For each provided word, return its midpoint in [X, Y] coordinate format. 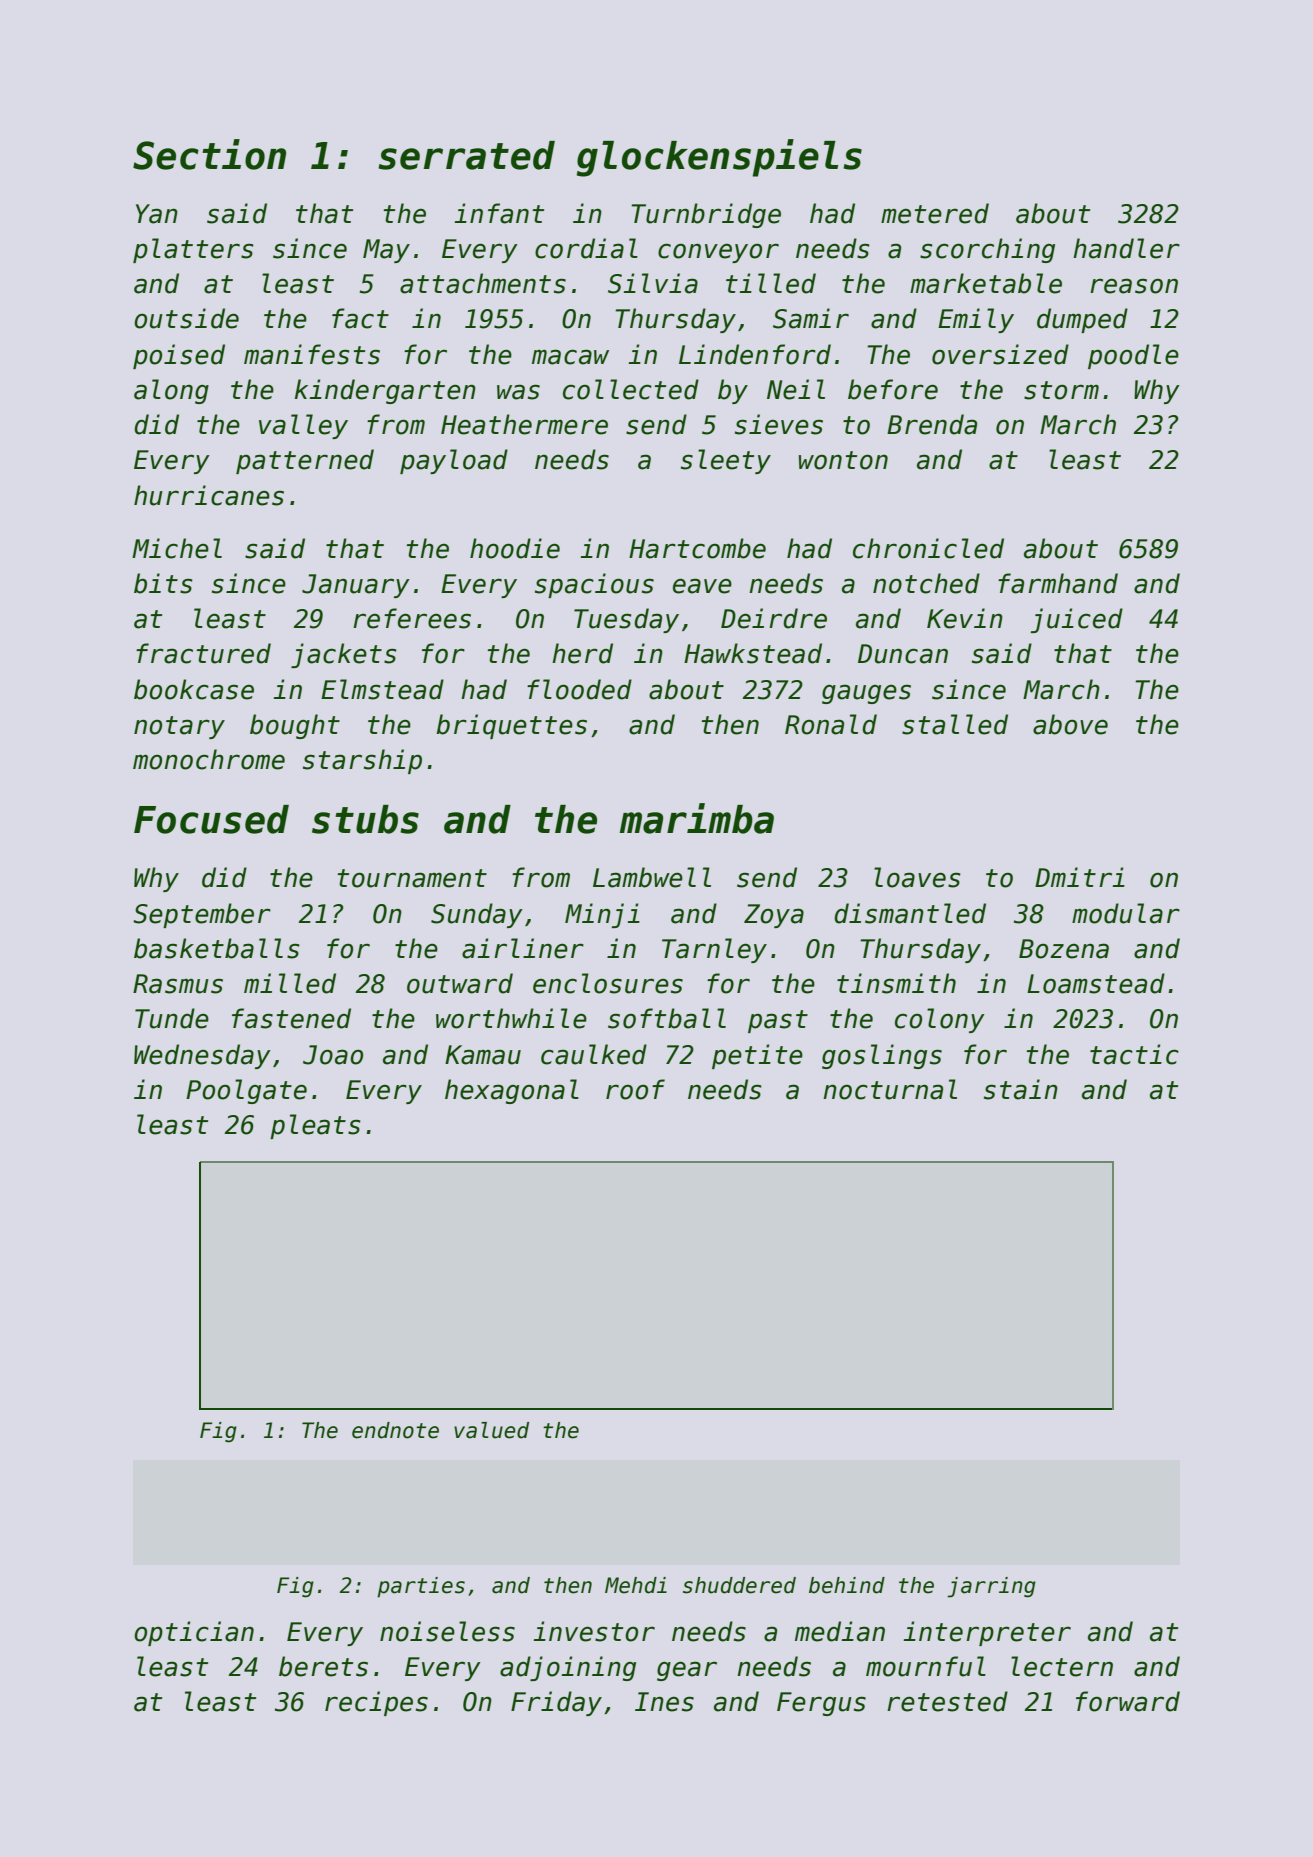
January [356, 586]
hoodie [515, 548]
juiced [1076, 620]
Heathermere [524, 424]
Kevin [965, 618]
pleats [315, 1126]
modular [1126, 913]
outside [186, 318]
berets [323, 1666]
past [778, 1021]
